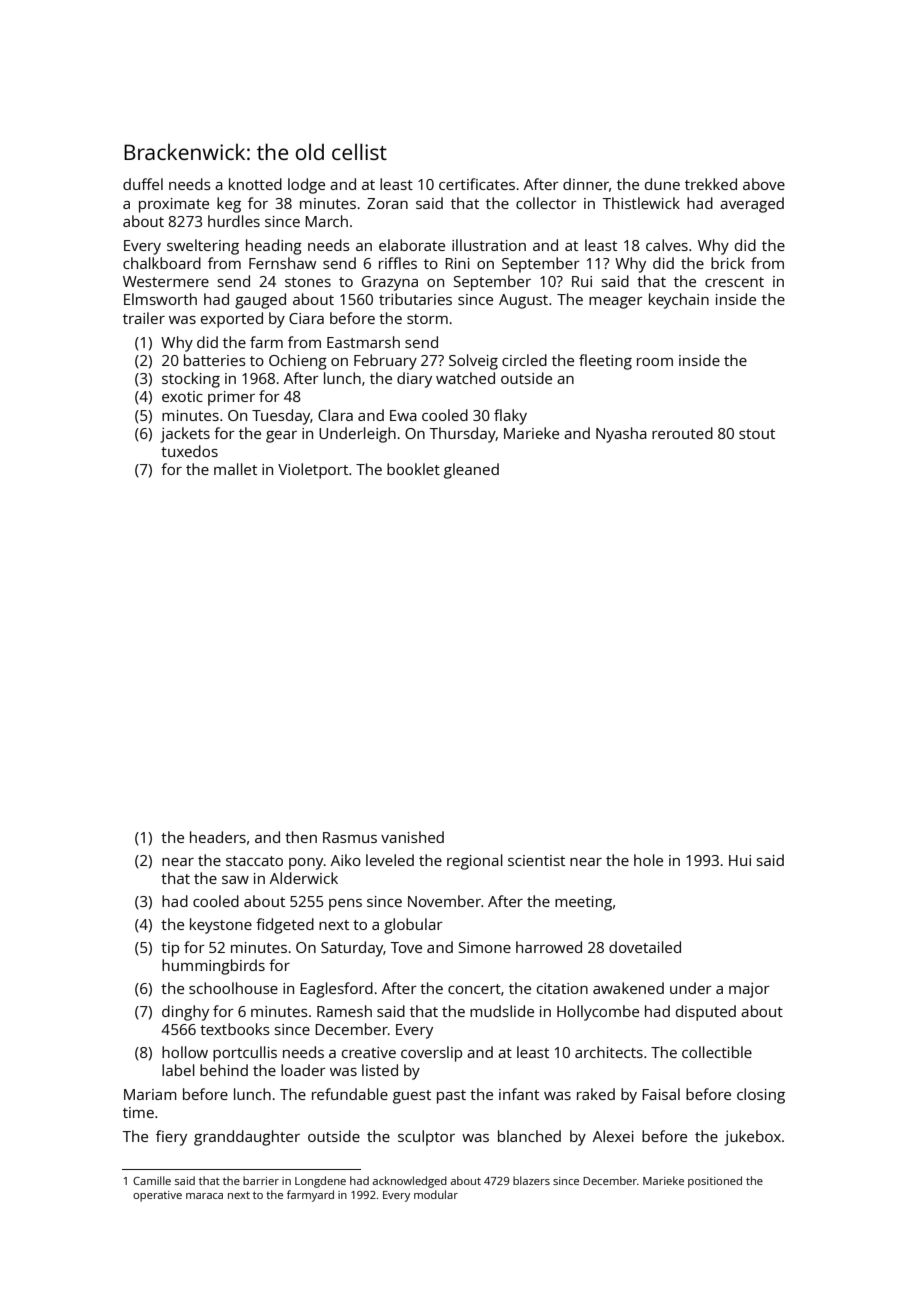  What do you see at coordinates (531, 1180) in the image?
I see `blazers` at bounding box center [531, 1180].
